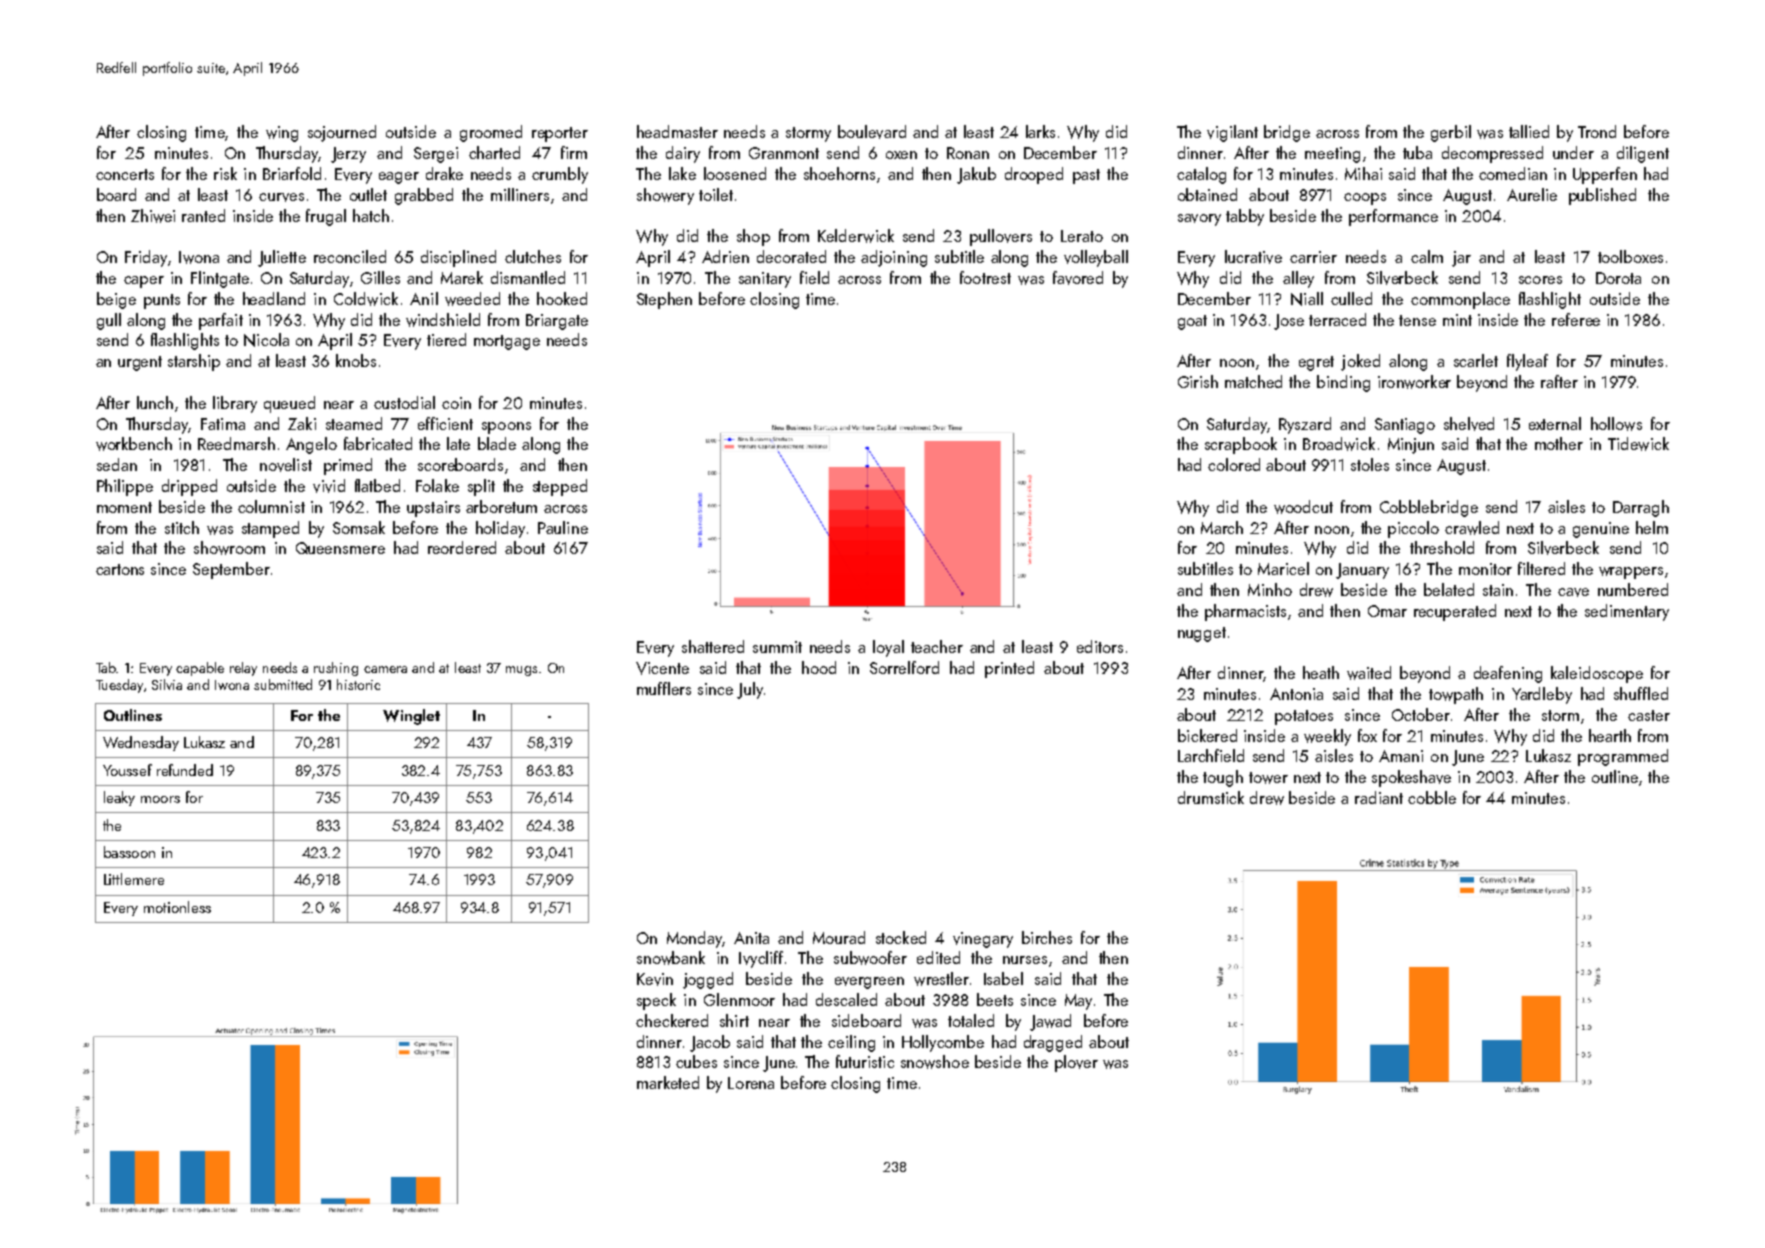  I want to click on marketed, so click(668, 1082).
